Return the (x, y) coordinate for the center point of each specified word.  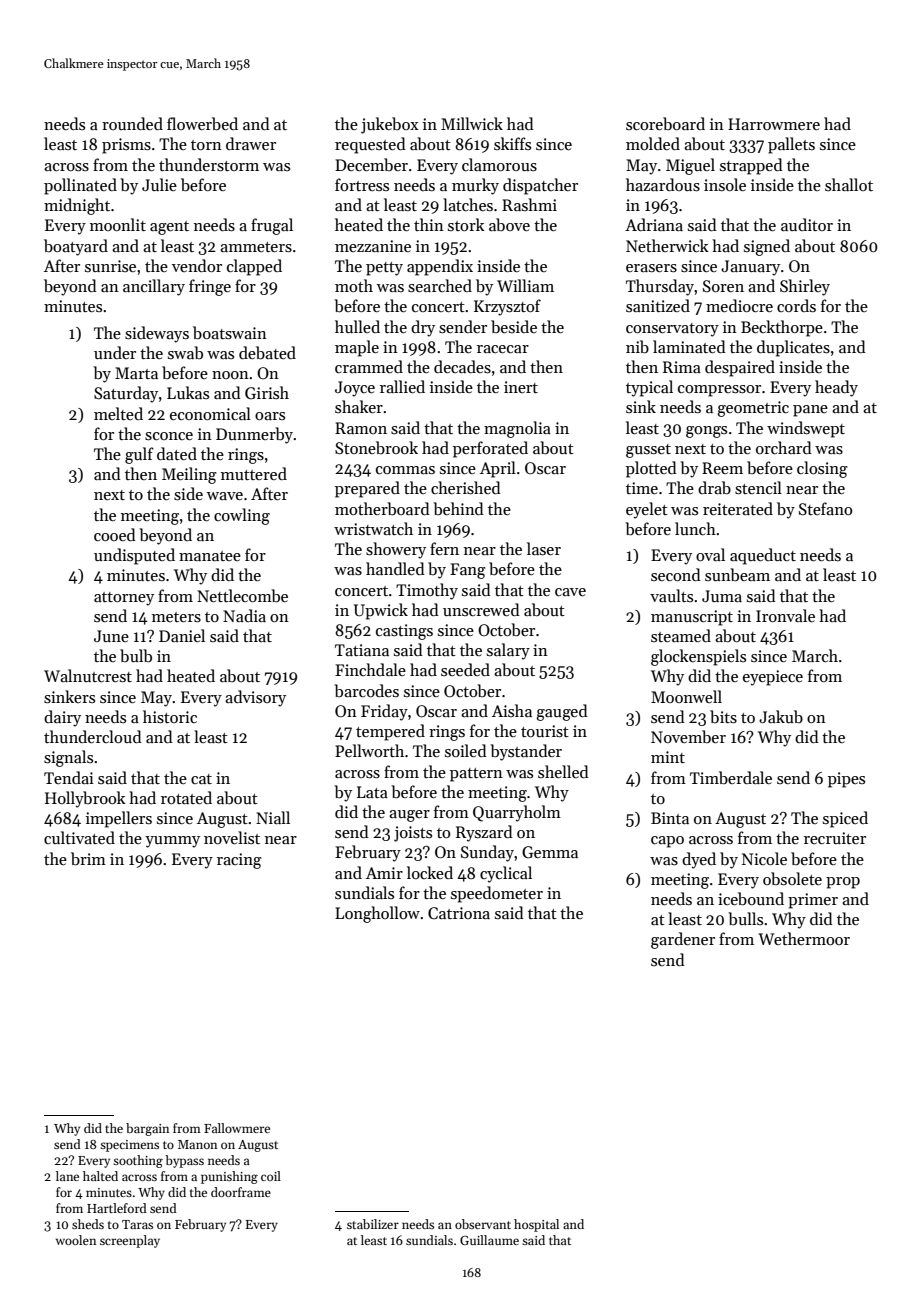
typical (649, 388)
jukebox (389, 125)
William (525, 285)
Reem (722, 468)
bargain (147, 1129)
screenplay (130, 1241)
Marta (136, 373)
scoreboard (665, 123)
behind (458, 509)
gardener (683, 940)
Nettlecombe (242, 596)
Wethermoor (804, 938)
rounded (132, 123)
